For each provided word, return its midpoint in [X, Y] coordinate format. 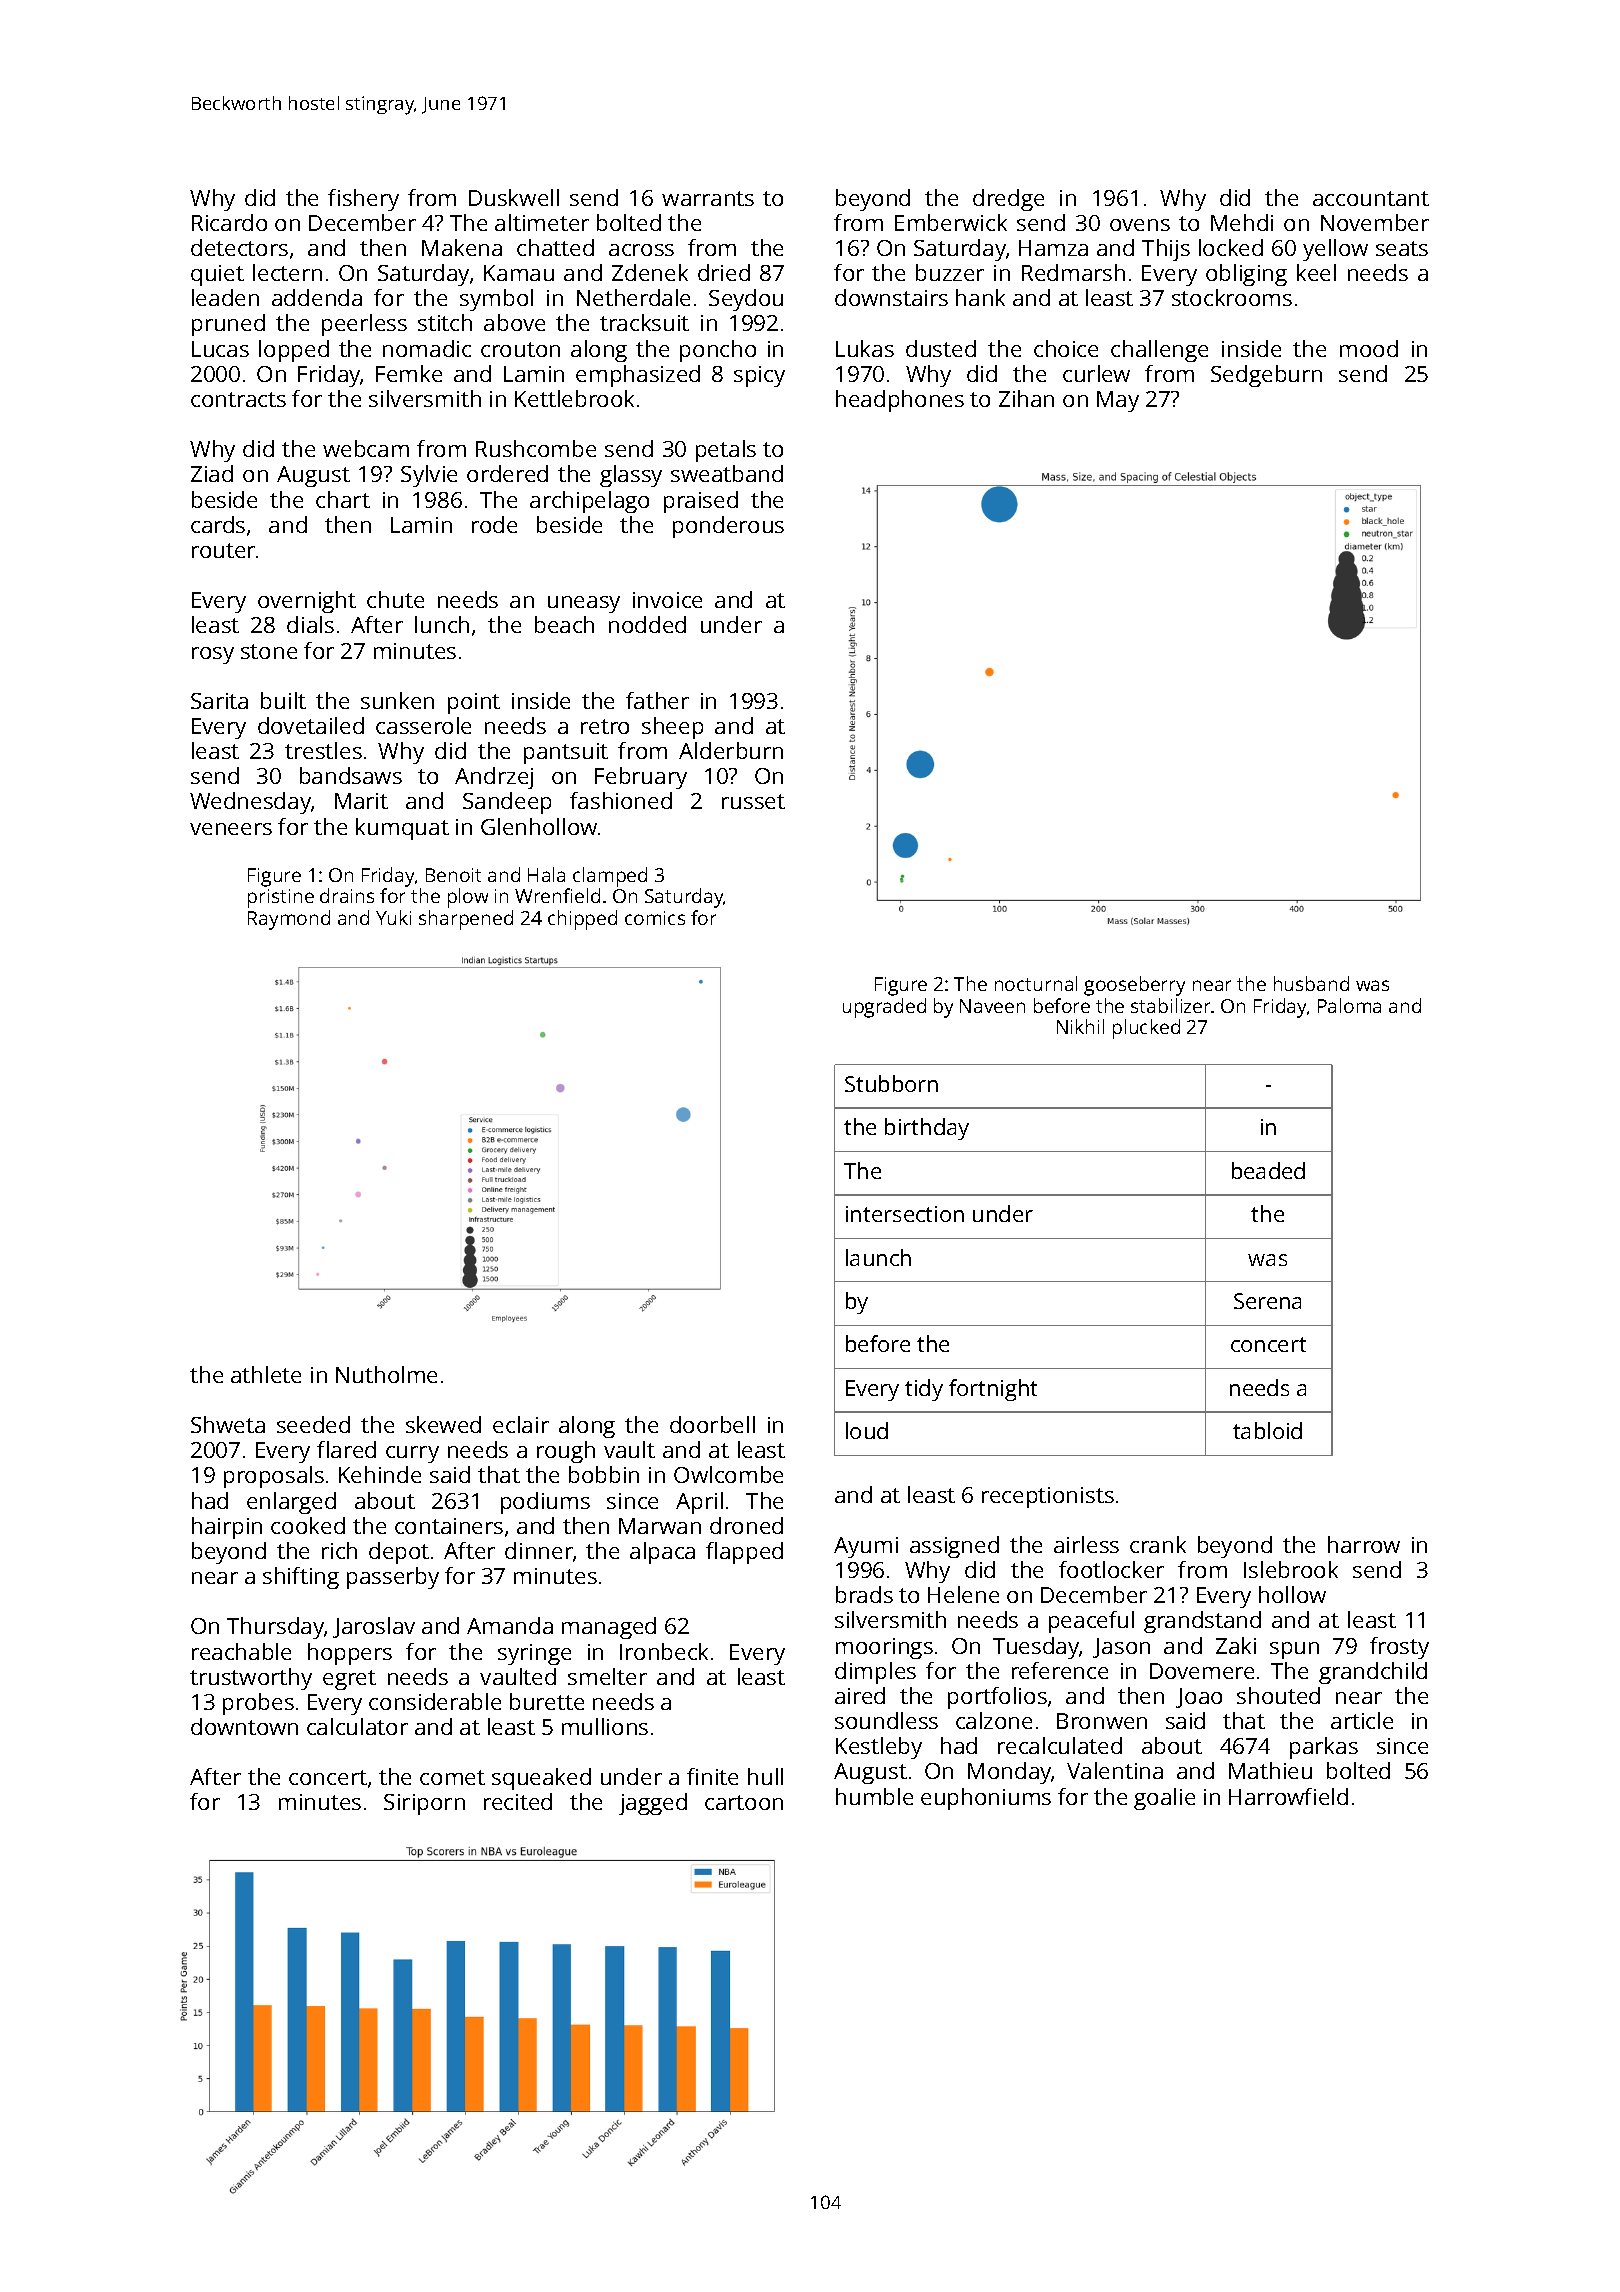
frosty [1399, 1648]
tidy [924, 1390]
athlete [266, 1374]
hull [765, 1776]
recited [518, 1801]
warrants [708, 198]
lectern [287, 272]
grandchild [1373, 1673]
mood [1369, 348]
